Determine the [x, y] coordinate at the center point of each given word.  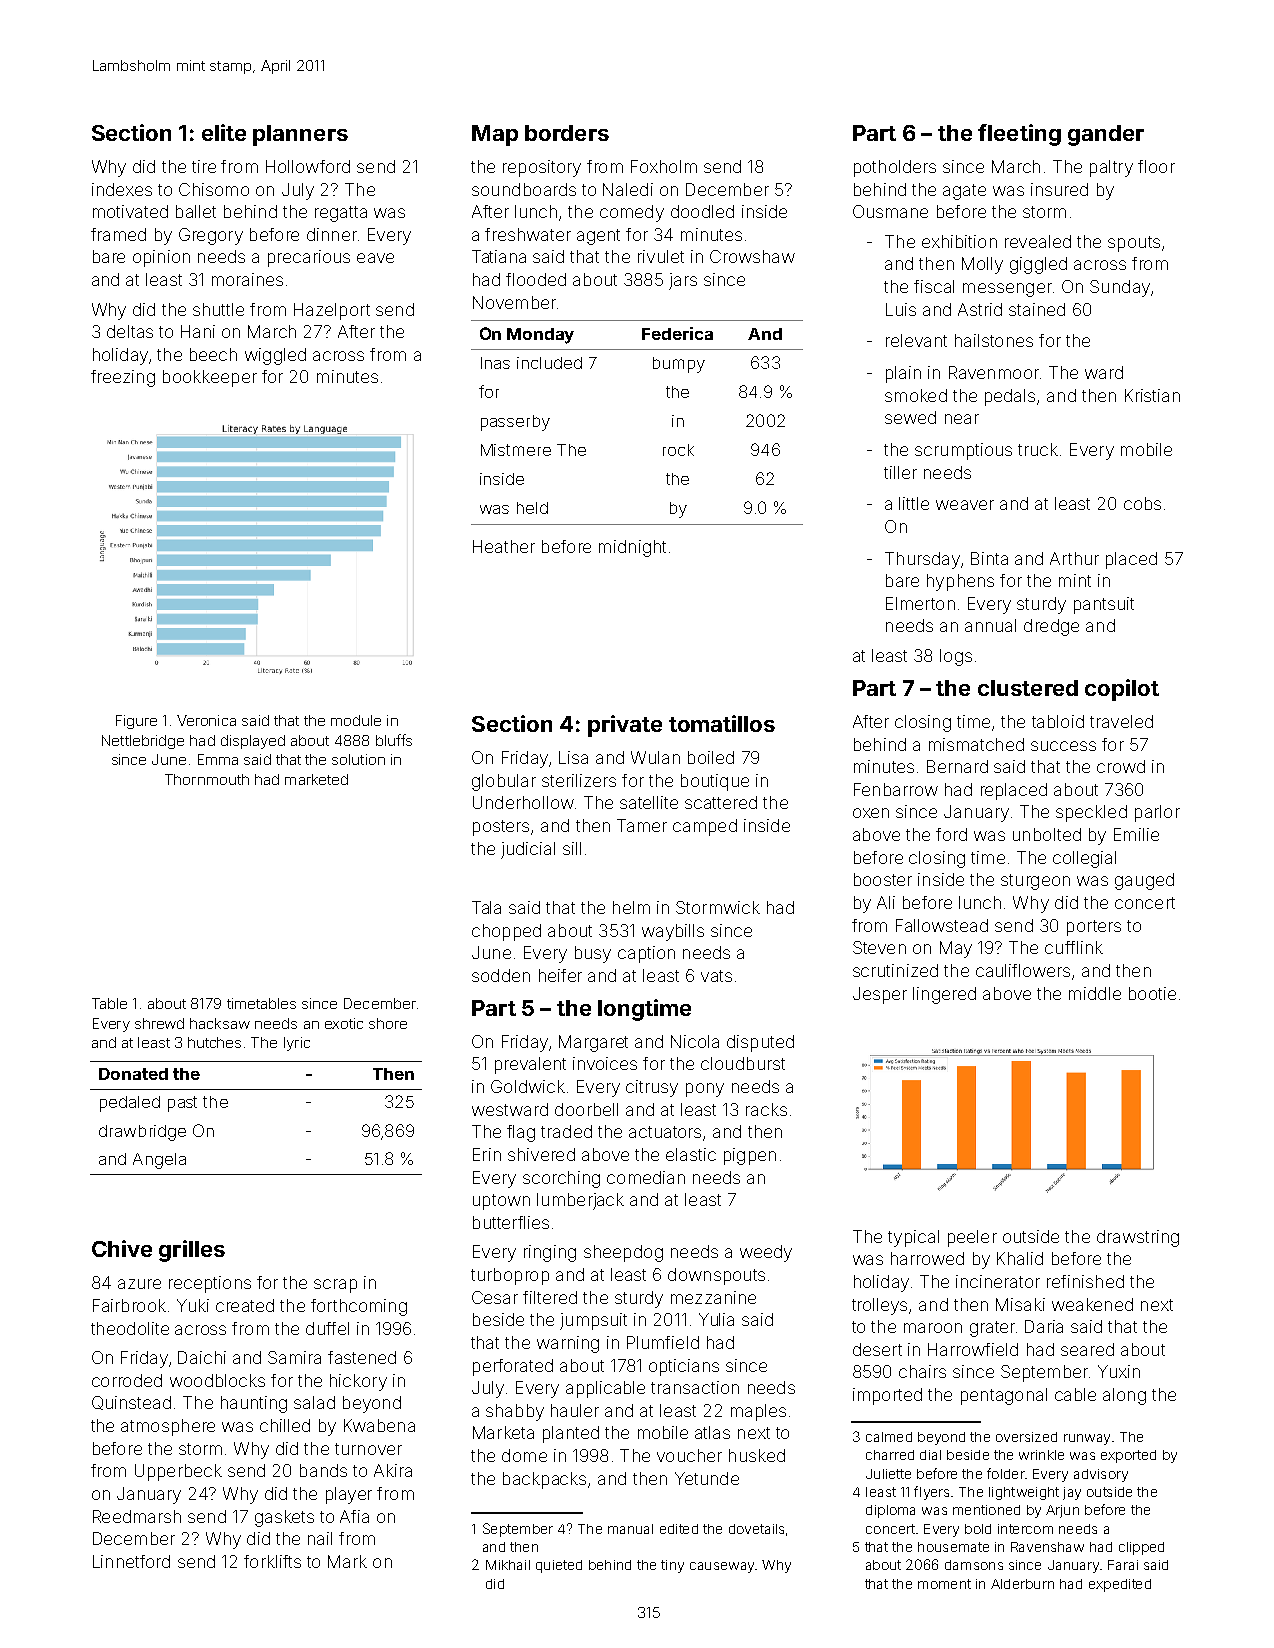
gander [1106, 135]
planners [300, 135]
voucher [689, 1455]
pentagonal [1004, 1396]
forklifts [272, 1561]
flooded [536, 279]
